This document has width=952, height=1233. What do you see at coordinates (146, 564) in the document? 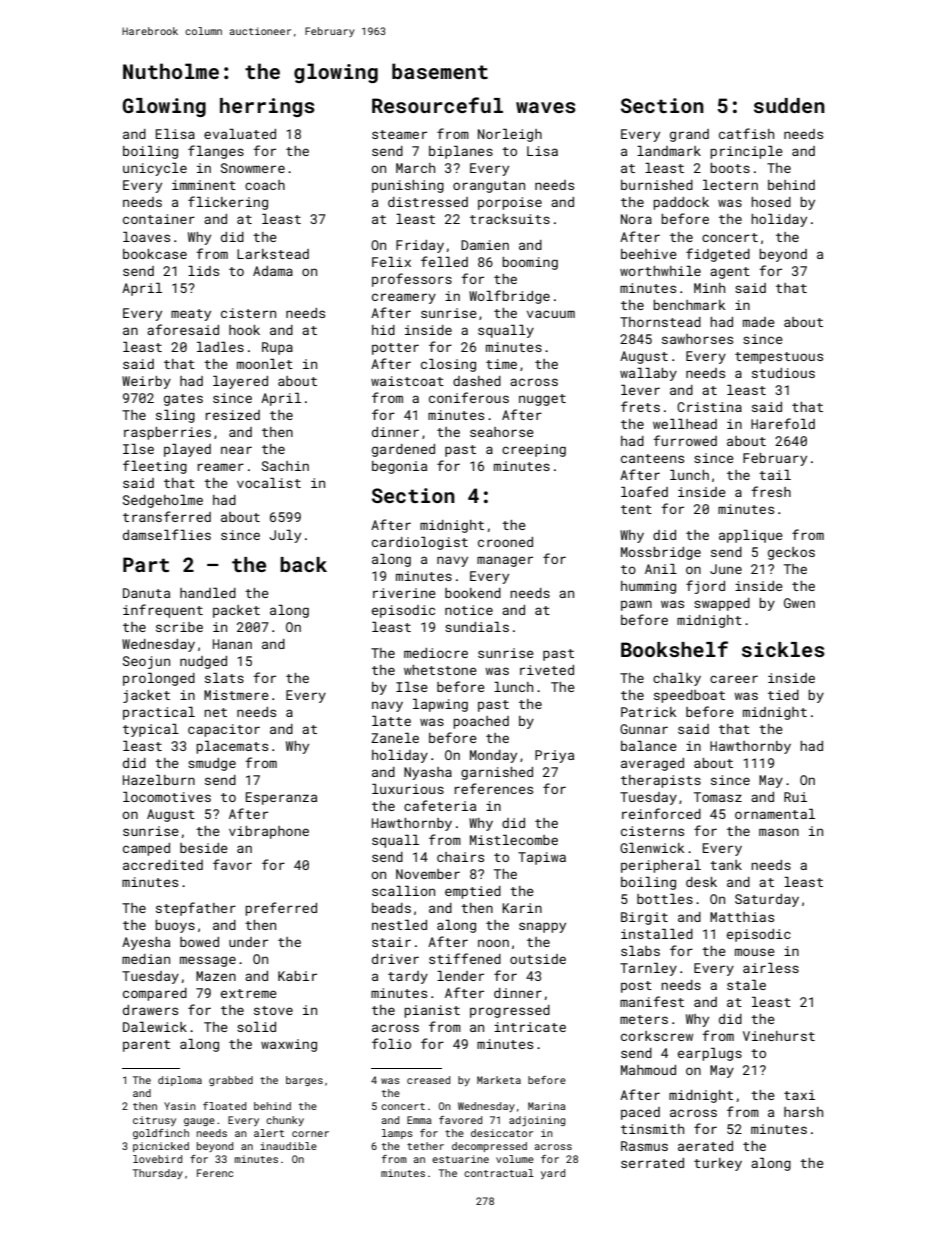
I see `Part` at bounding box center [146, 564].
